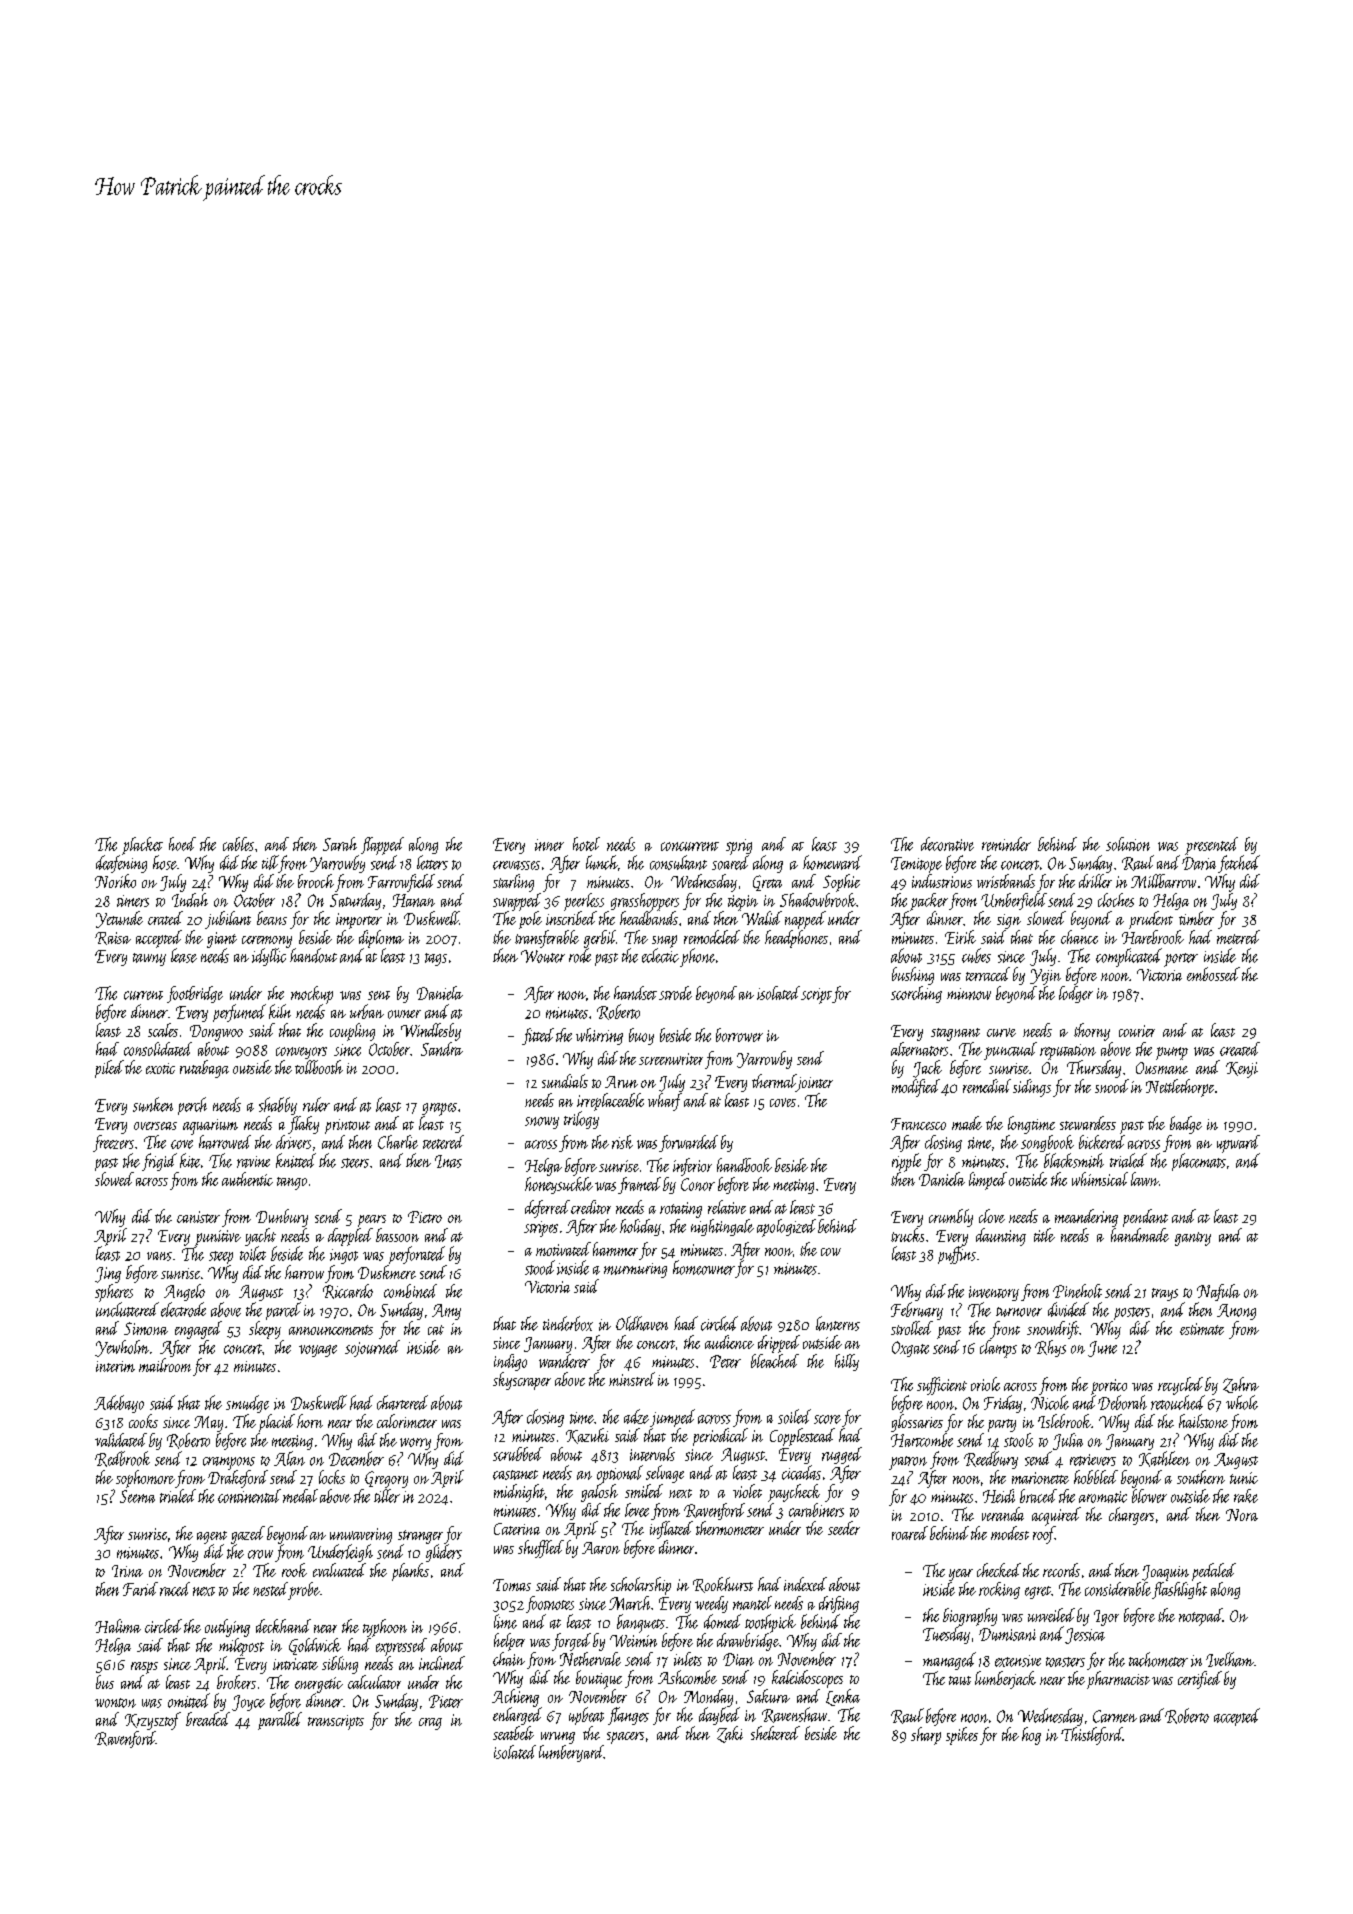  Describe the element at coordinates (841, 883) in the screenshot. I see `Sophie` at that location.
